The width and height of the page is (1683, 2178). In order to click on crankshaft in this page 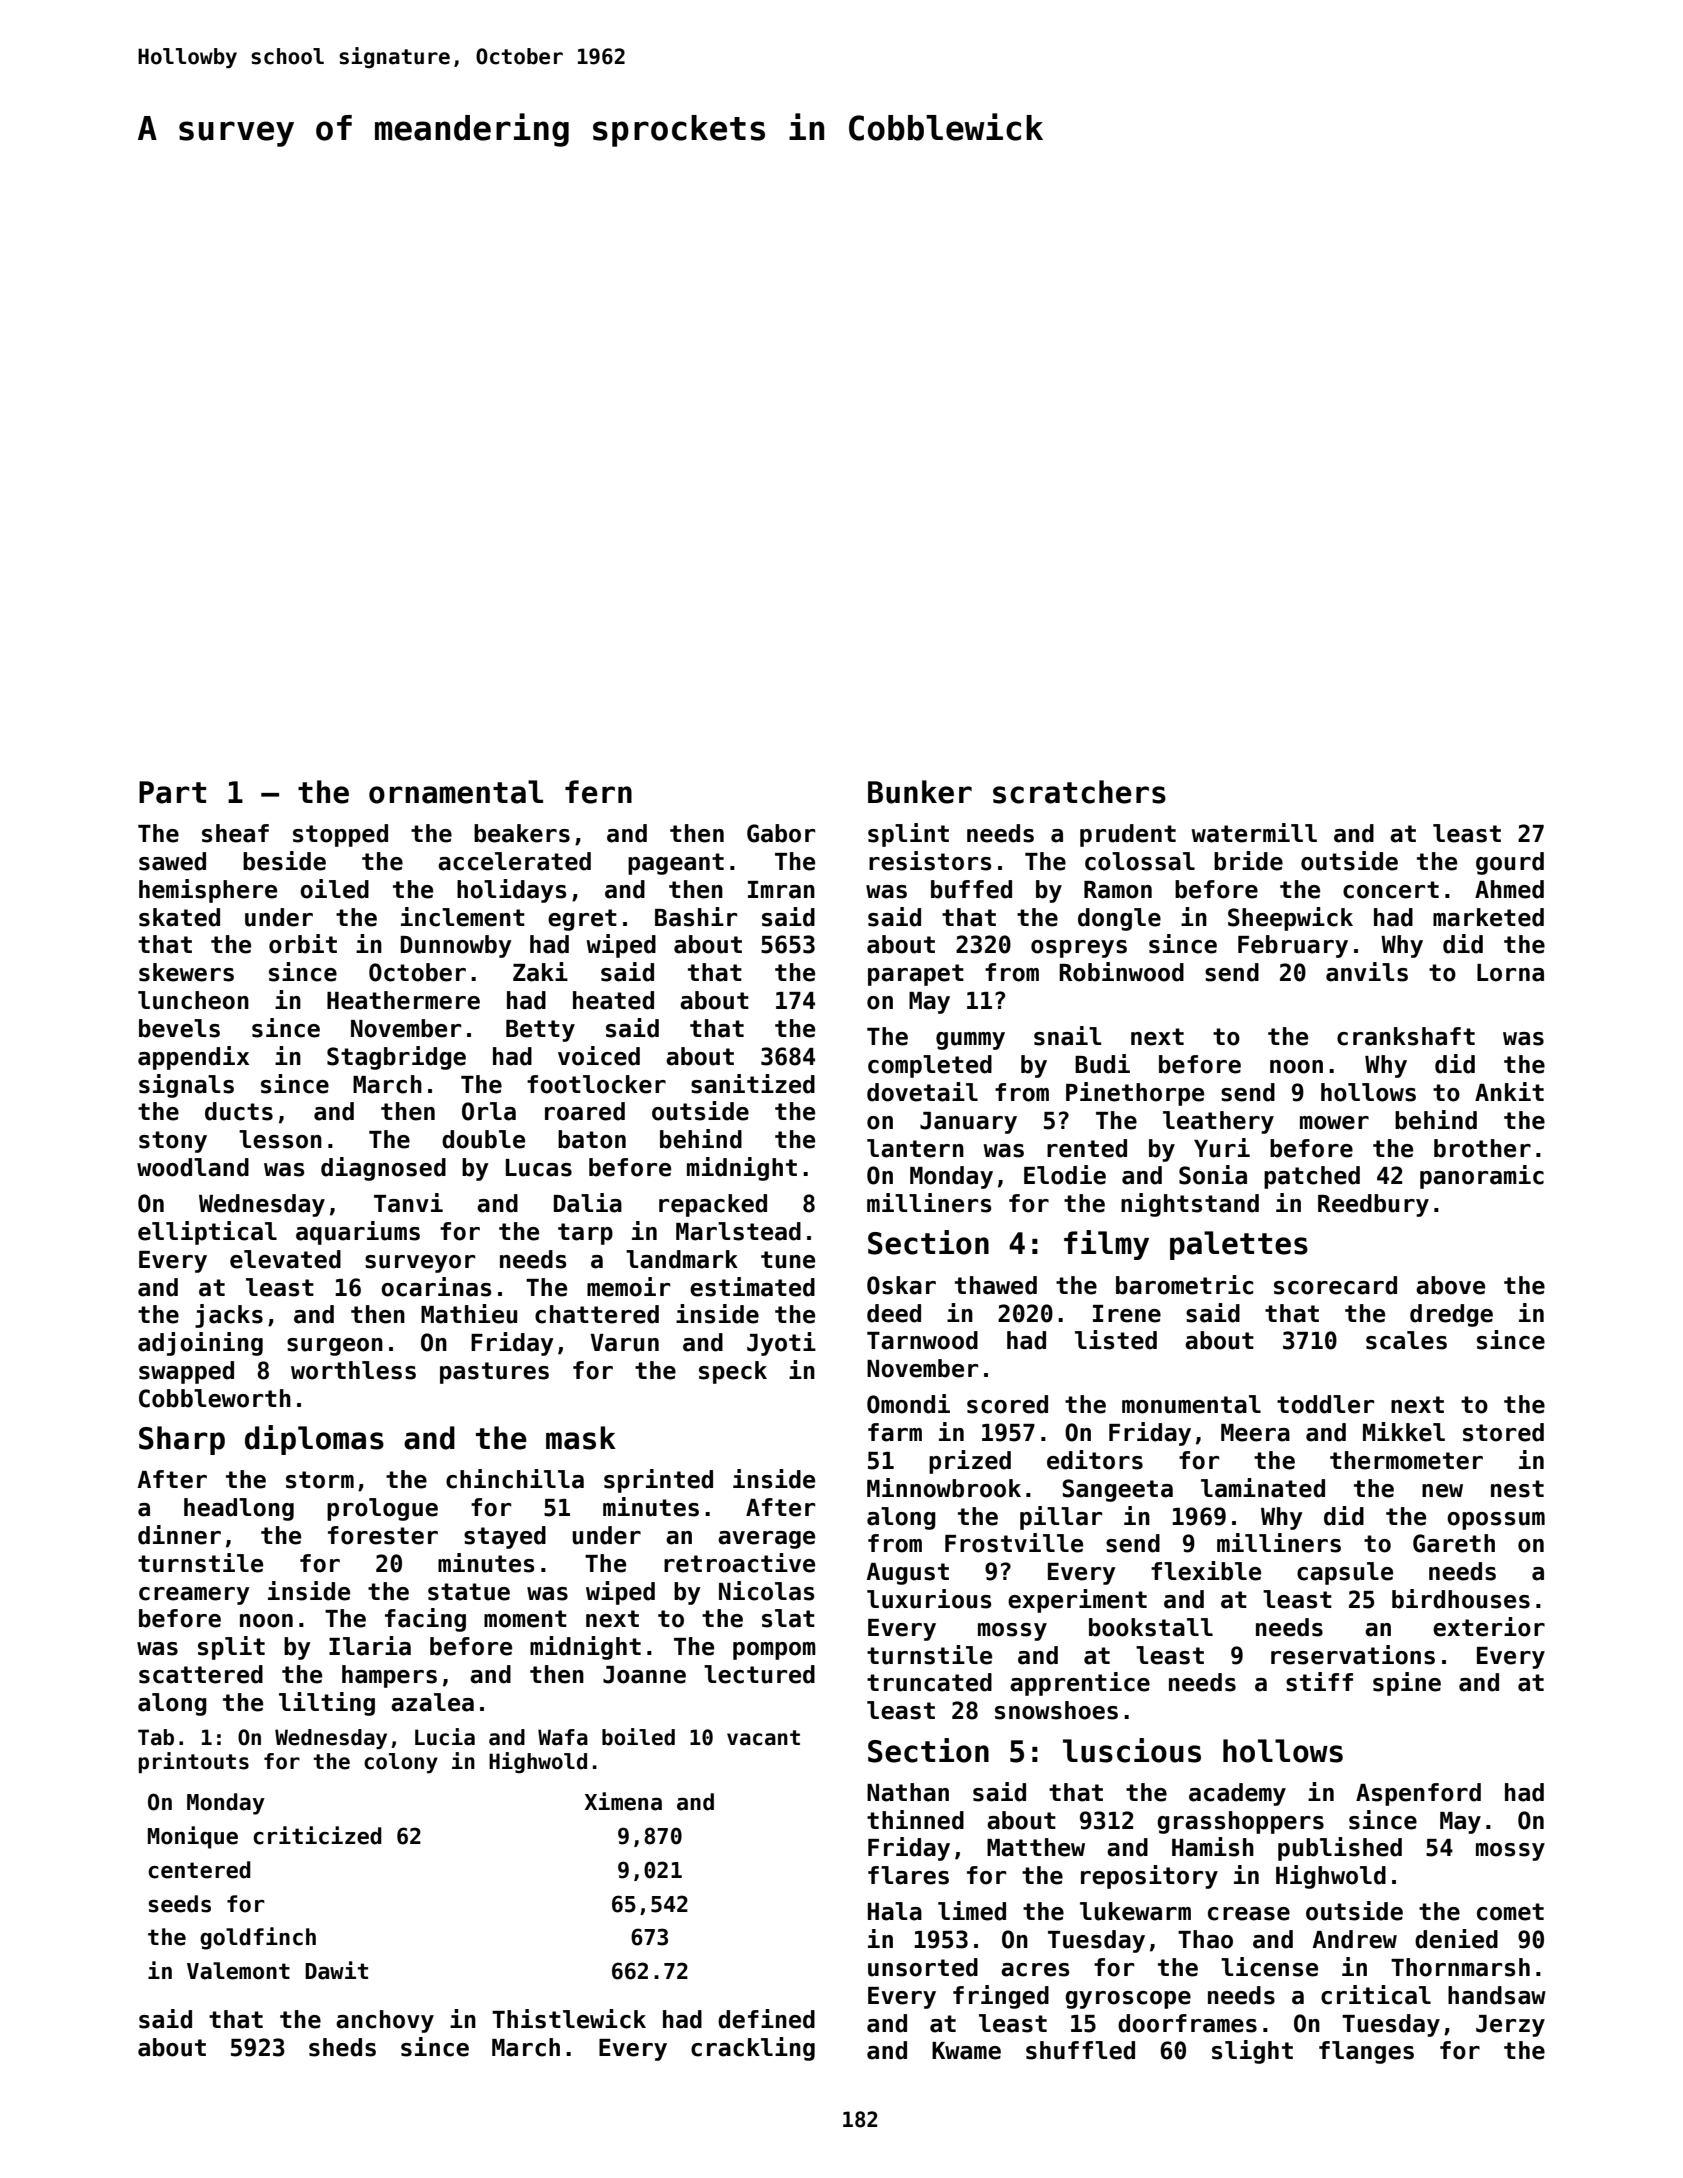, I will do `click(1406, 1036)`.
